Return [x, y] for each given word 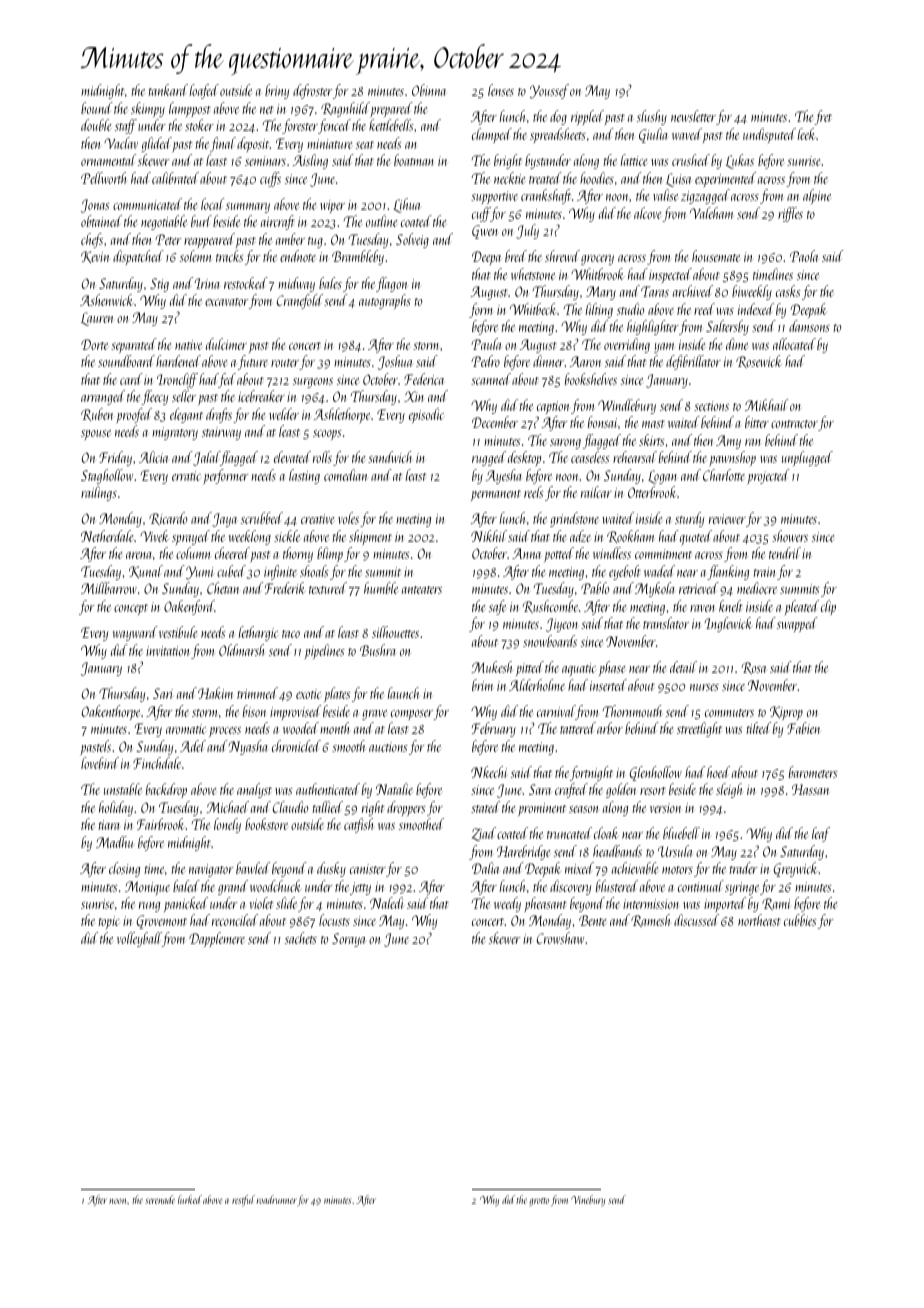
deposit [253, 144]
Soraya [348, 940]
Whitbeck [533, 309]
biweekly [752, 292]
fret [823, 117]
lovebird [100, 763]
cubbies [800, 920]
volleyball [139, 939]
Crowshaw [560, 938]
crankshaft [546, 196]
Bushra [378, 650]
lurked [190, 1199]
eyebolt [625, 572]
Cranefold [300, 301]
